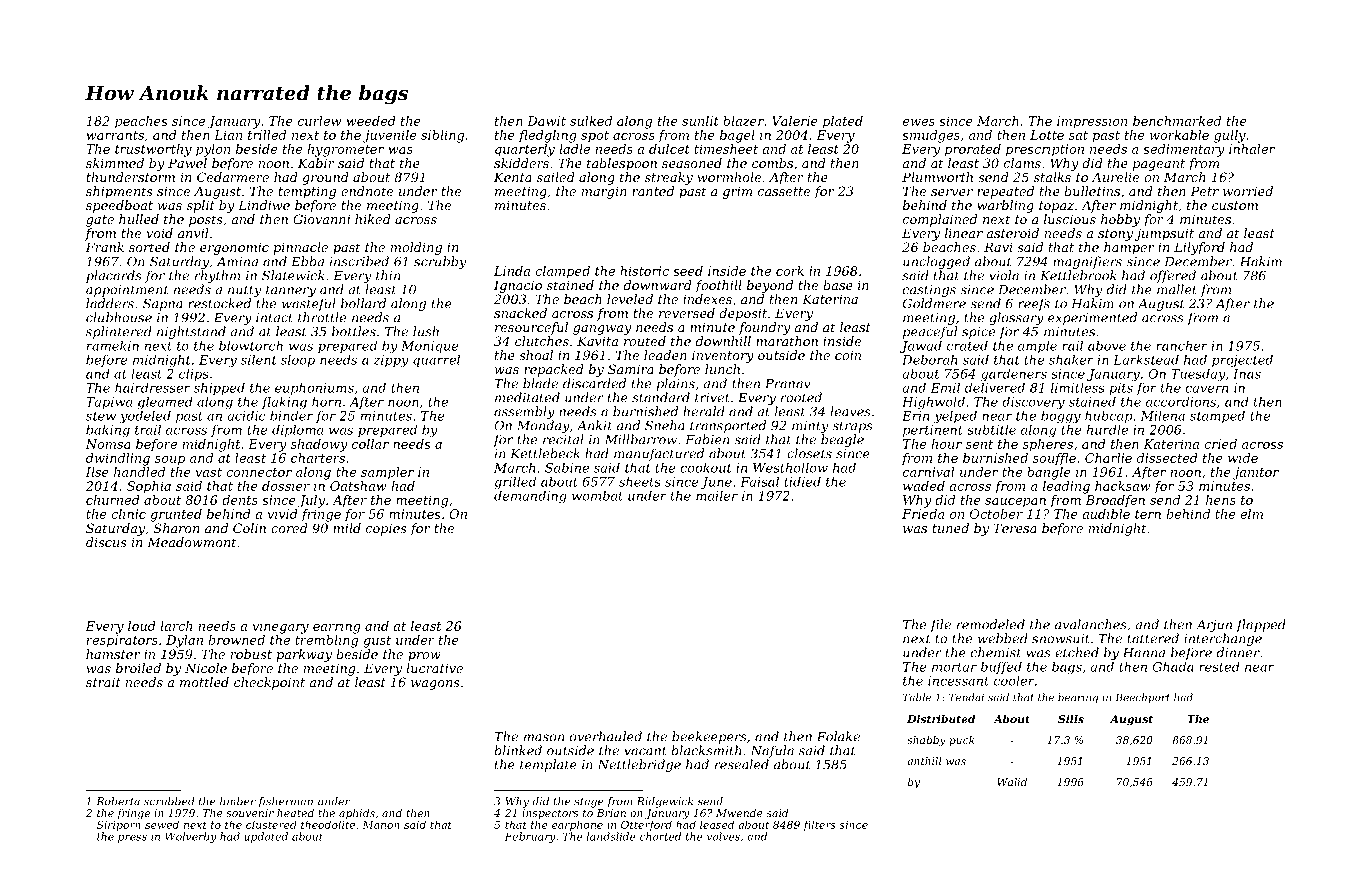 The image size is (1372, 887). I want to click on checkpoint, so click(269, 683).
